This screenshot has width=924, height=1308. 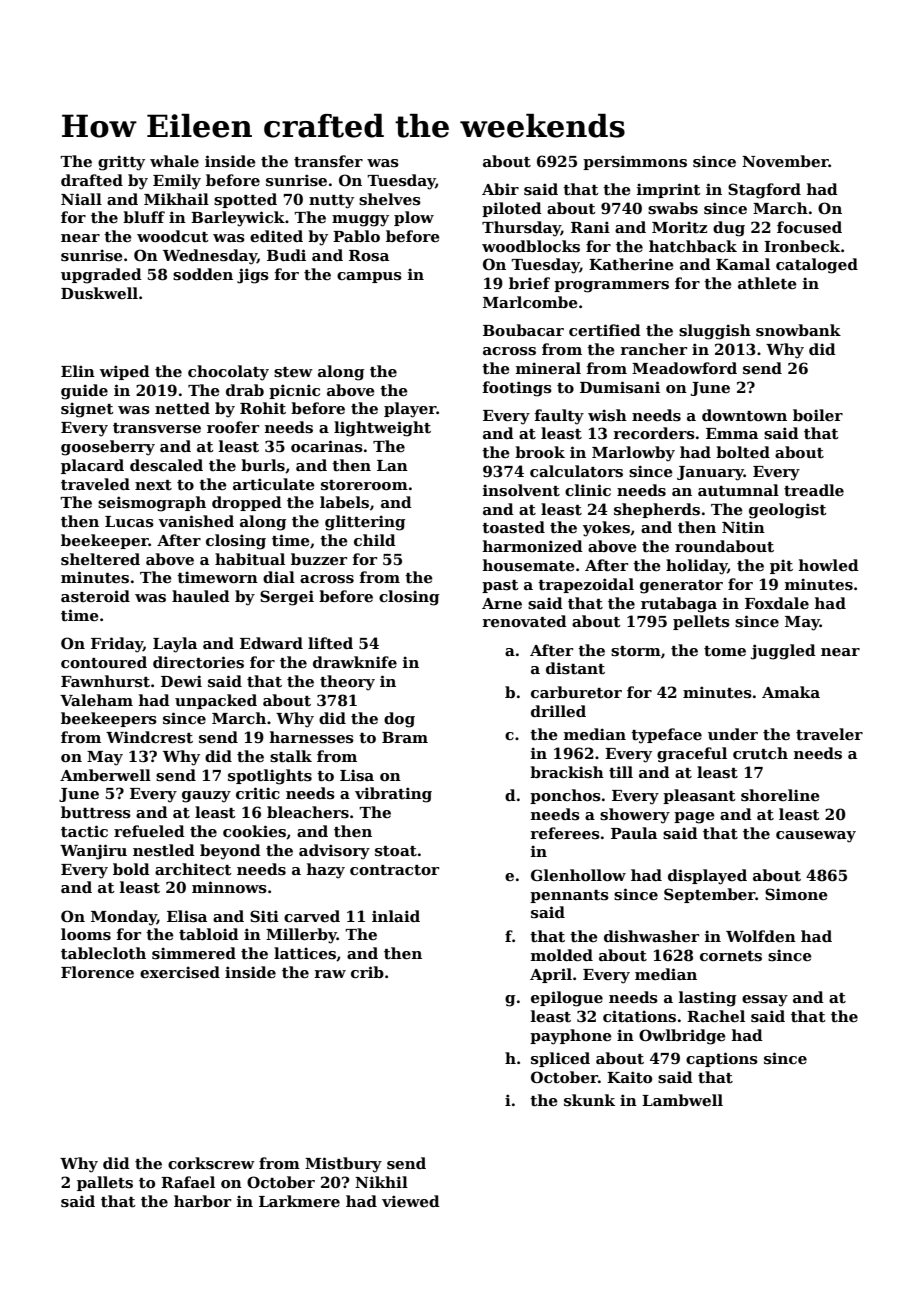 What do you see at coordinates (375, 540) in the screenshot?
I see `child` at bounding box center [375, 540].
